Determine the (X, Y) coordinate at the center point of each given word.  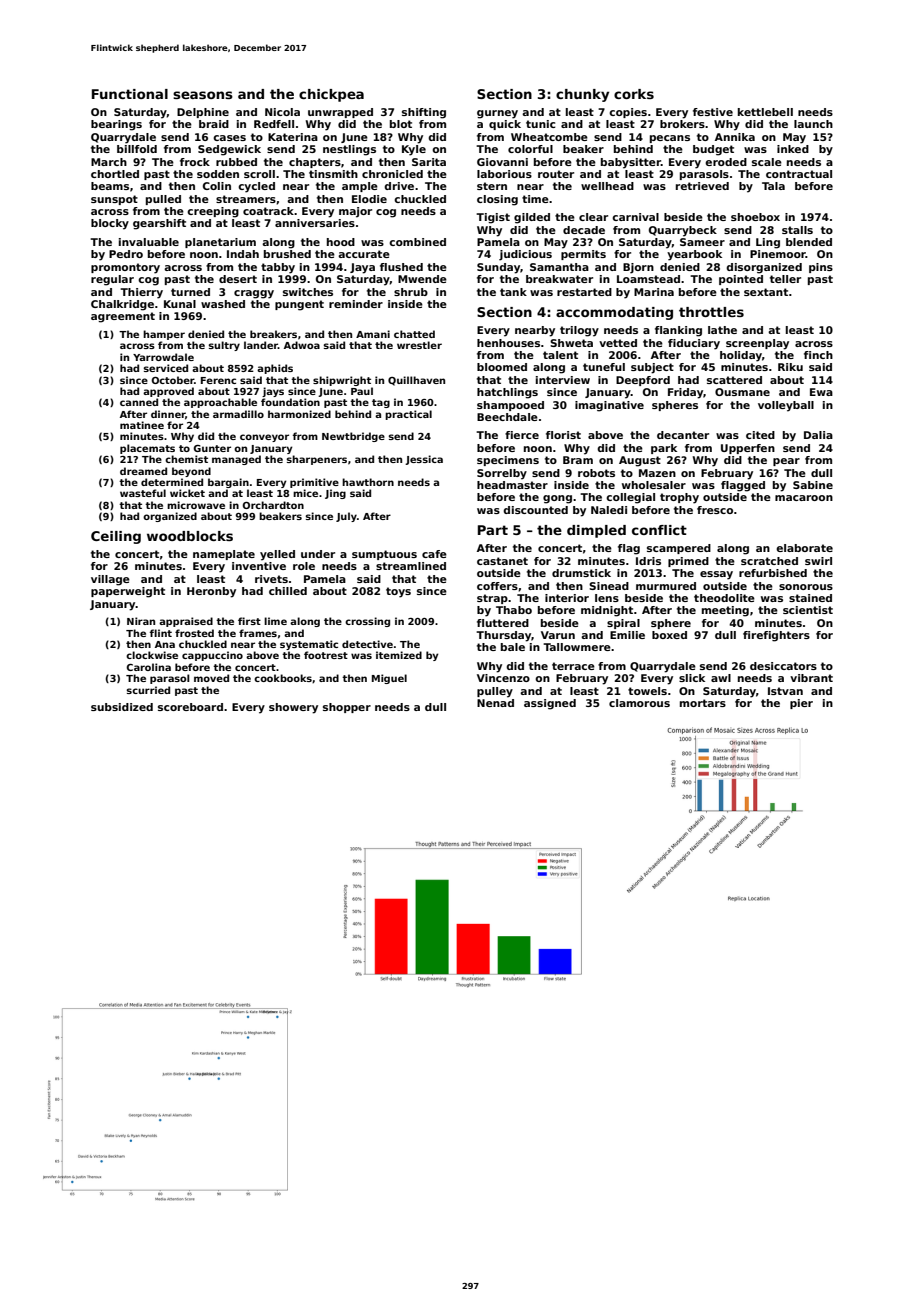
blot (401, 124)
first (249, 621)
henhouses (508, 343)
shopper (347, 708)
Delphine (203, 113)
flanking (678, 331)
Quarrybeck (683, 231)
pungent (299, 305)
